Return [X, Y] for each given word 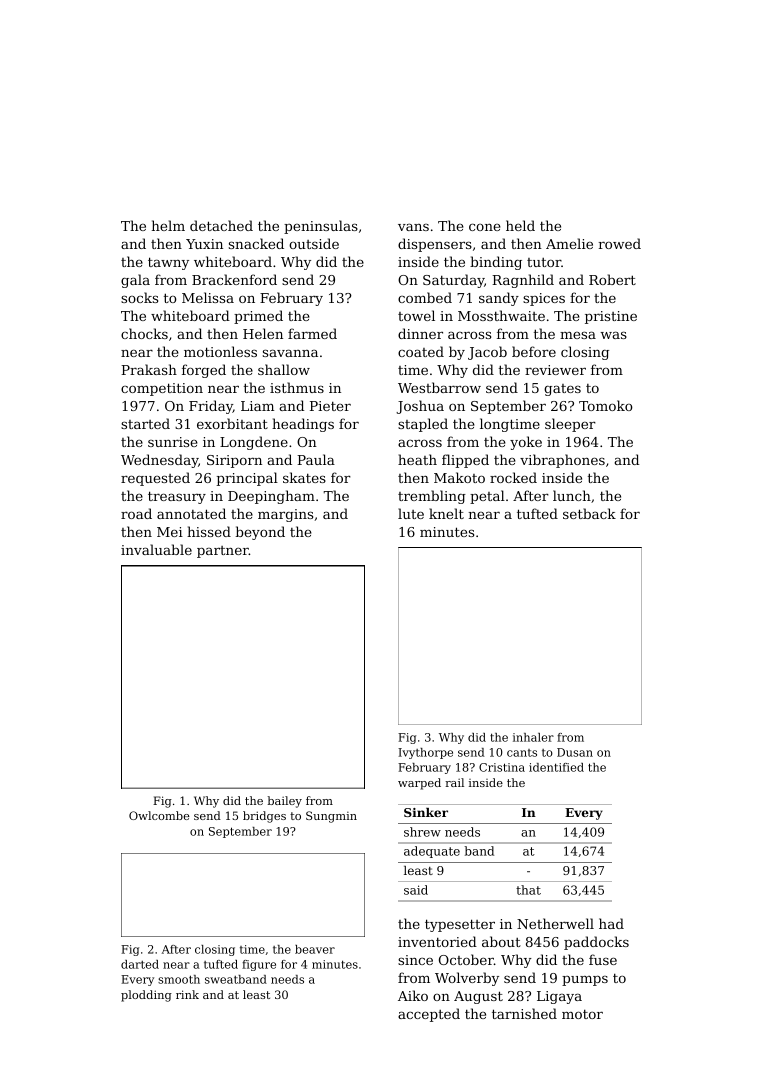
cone [485, 227]
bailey [284, 802]
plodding [146, 996]
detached [221, 225]
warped [419, 784]
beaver [315, 949]
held [520, 225]
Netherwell [555, 923]
